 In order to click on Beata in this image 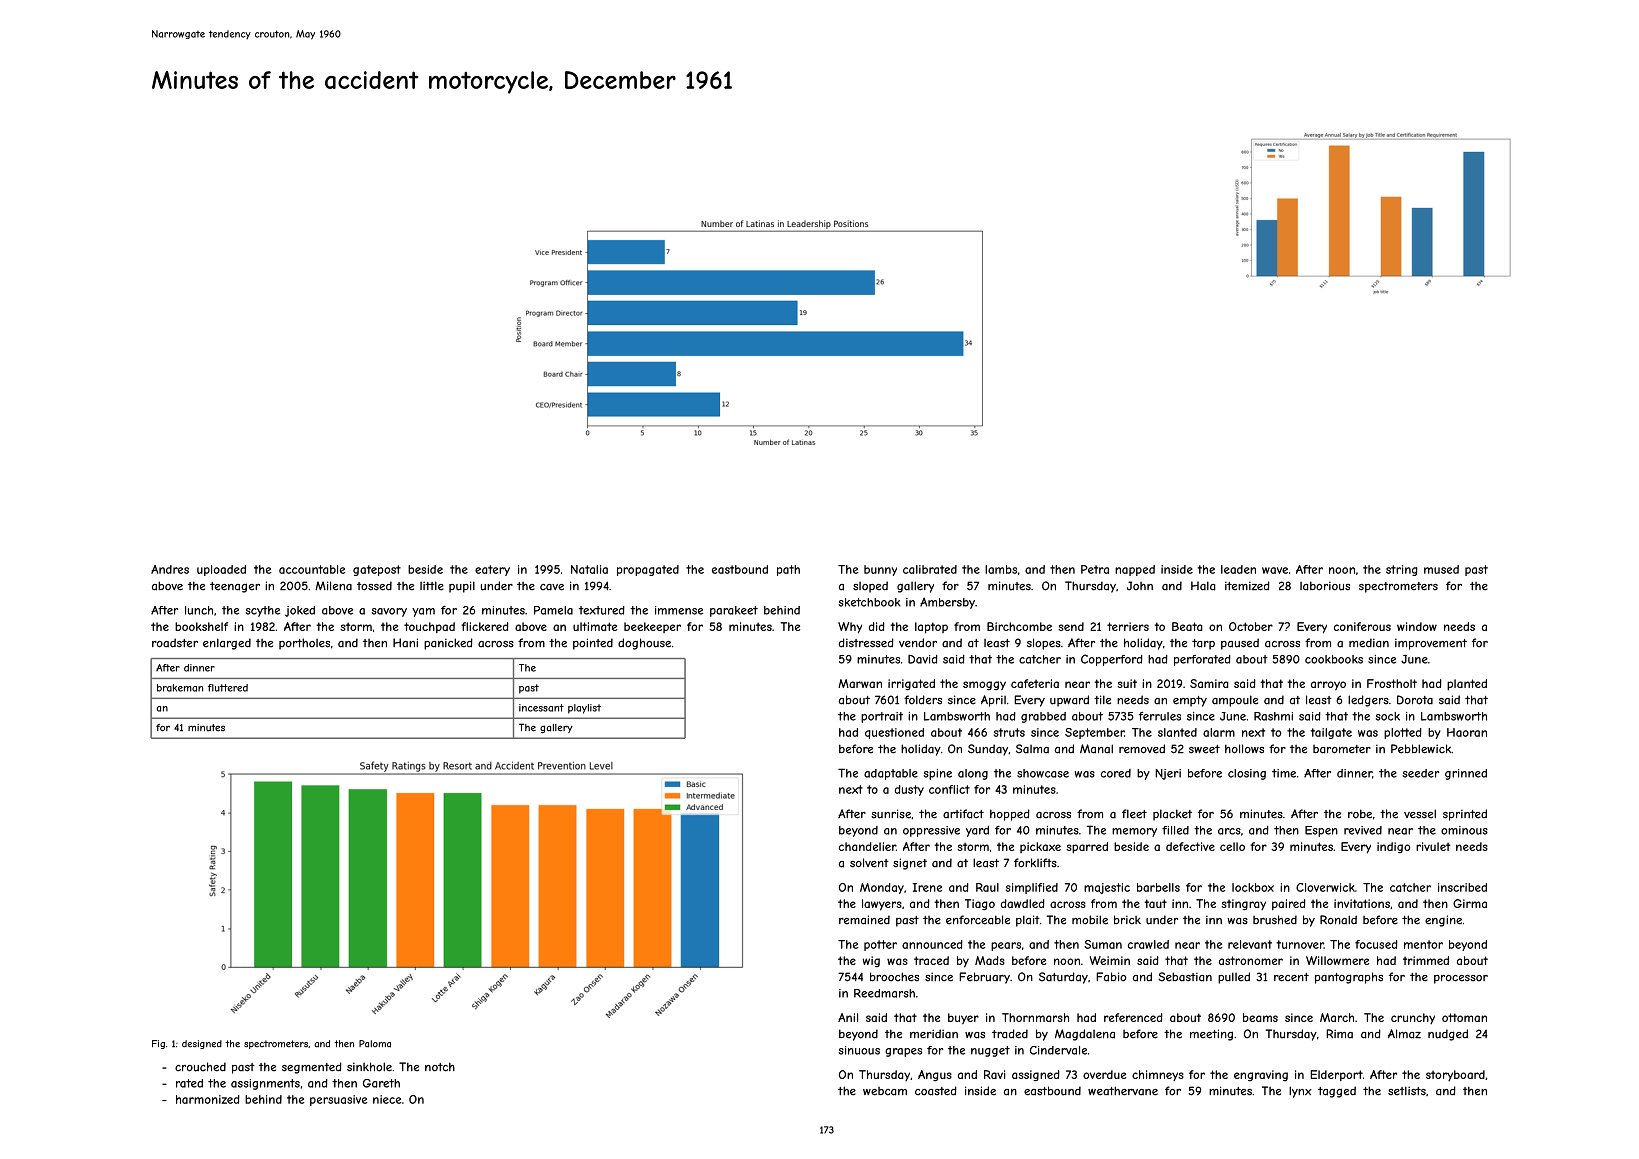, I will do `click(1187, 626)`.
